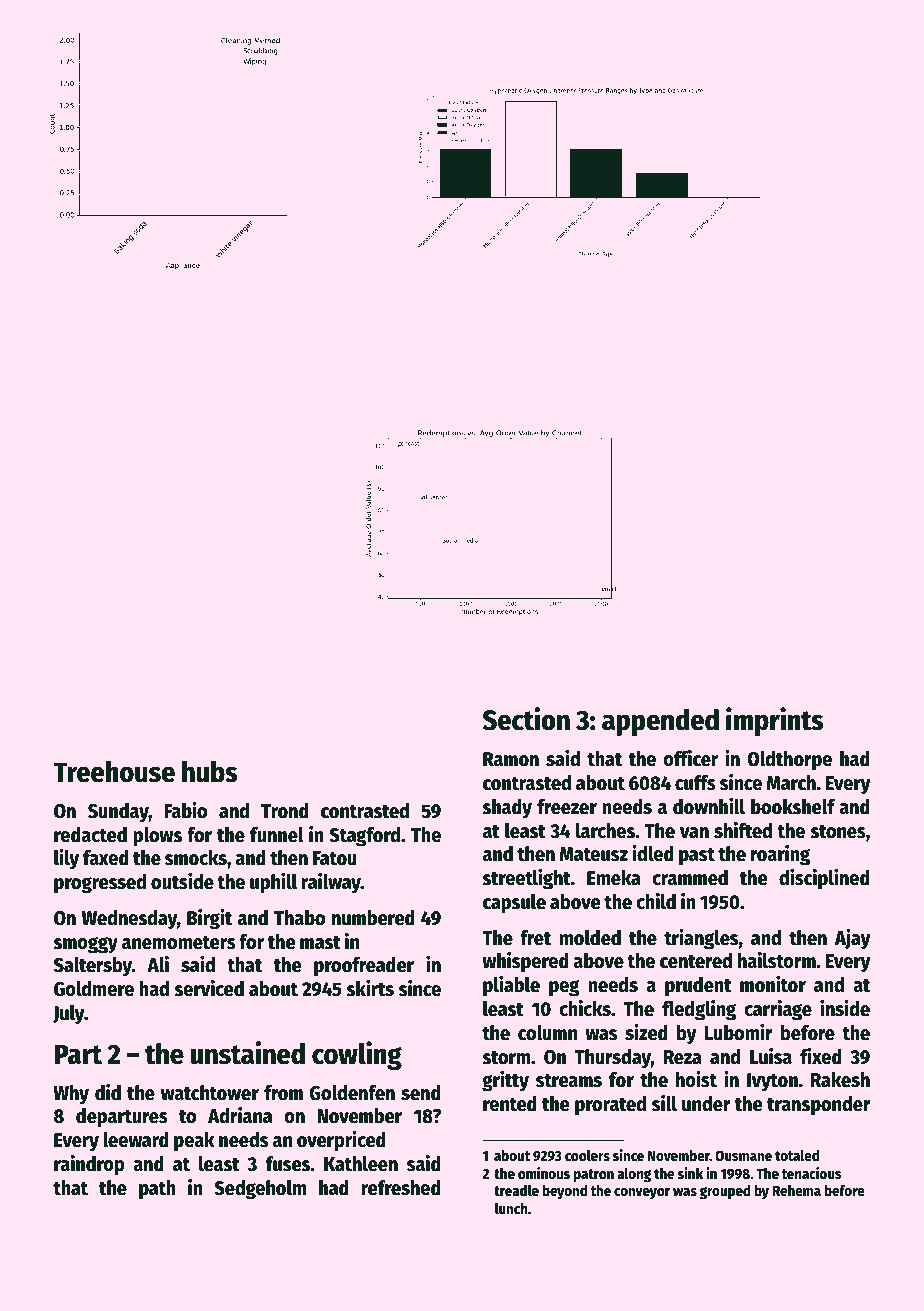  I want to click on sink, so click(690, 1173).
